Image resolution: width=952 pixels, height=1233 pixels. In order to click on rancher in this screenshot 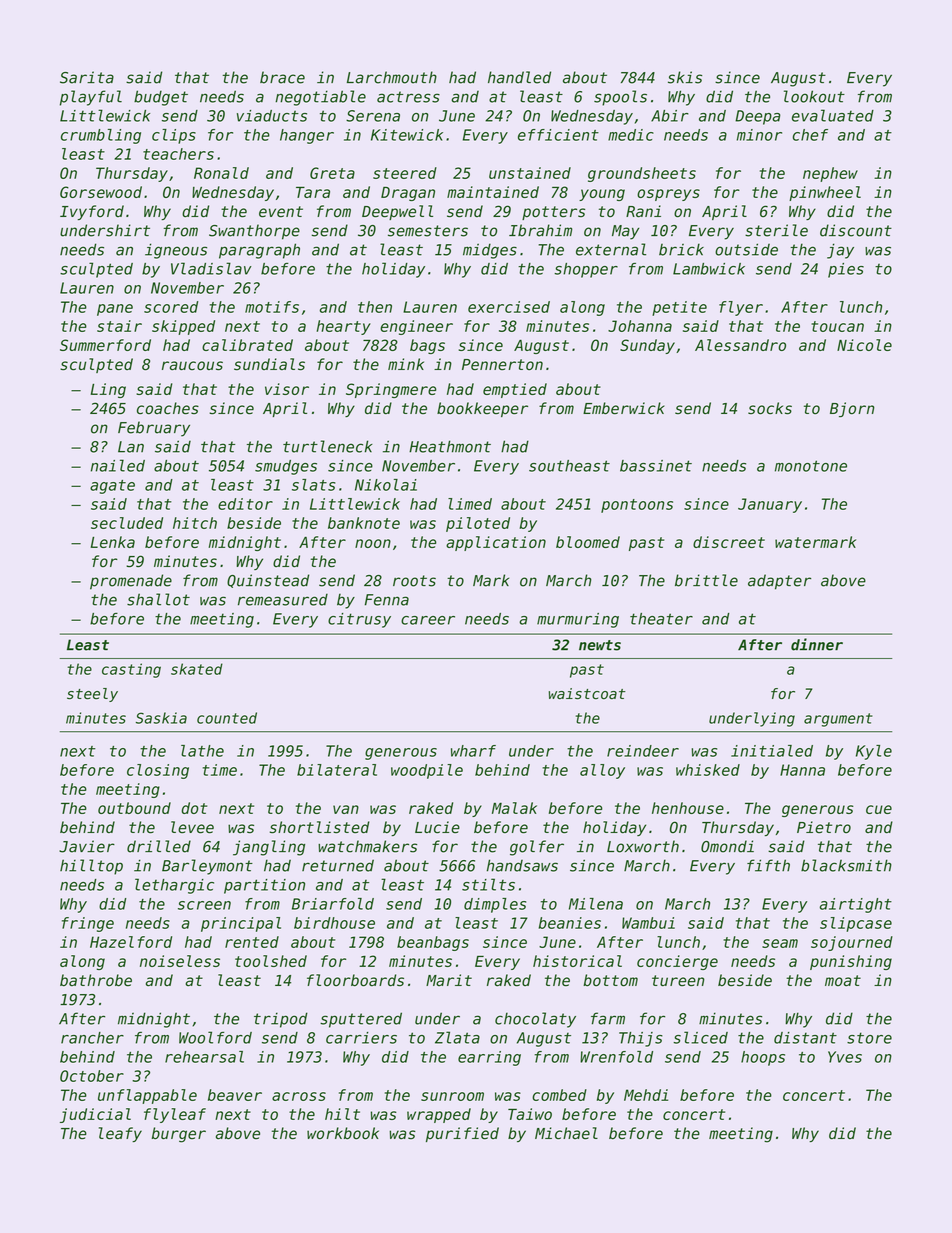, I will do `click(92, 1038)`.
